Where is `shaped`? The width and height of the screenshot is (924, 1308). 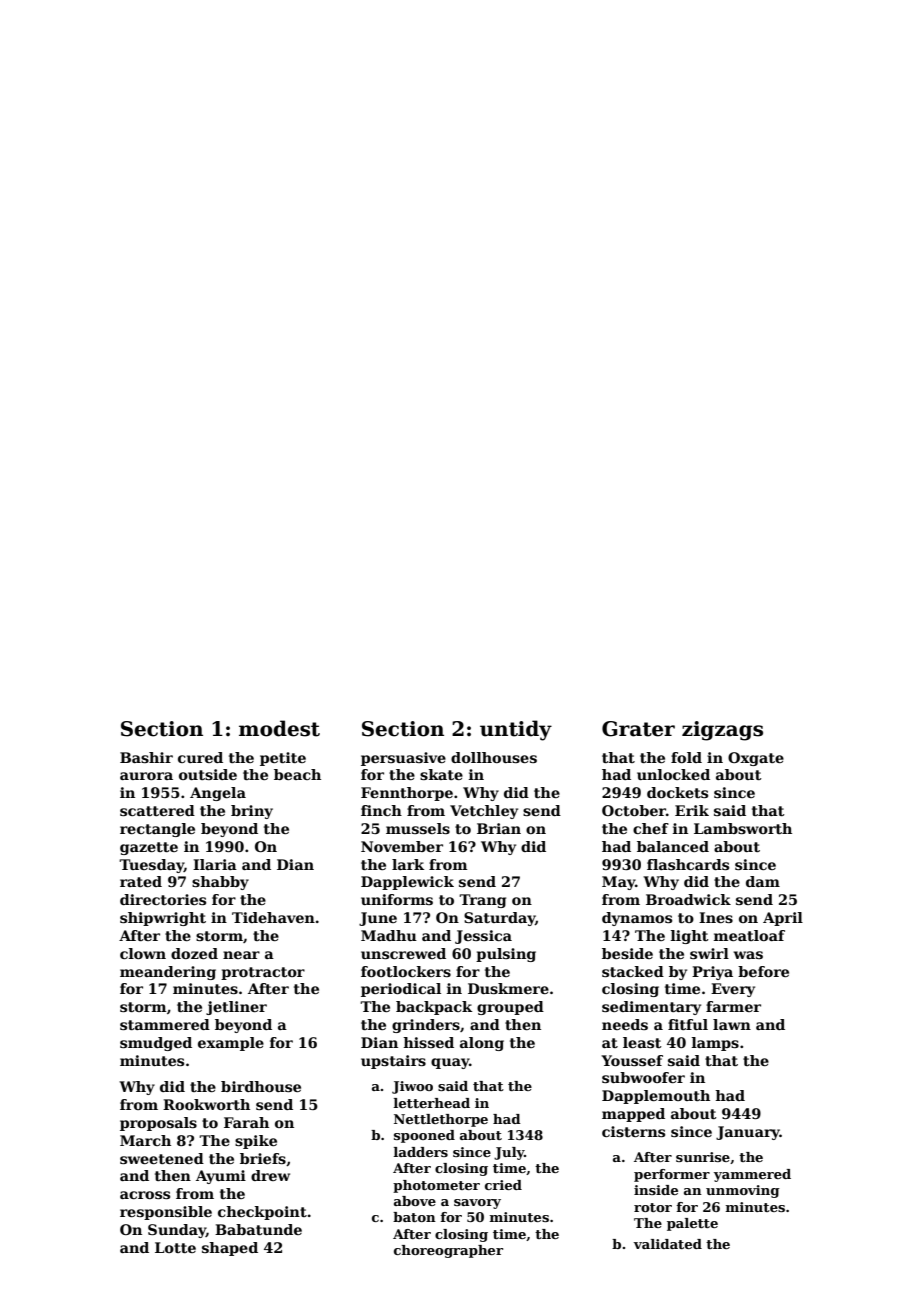
shaped is located at coordinates (230, 1249).
